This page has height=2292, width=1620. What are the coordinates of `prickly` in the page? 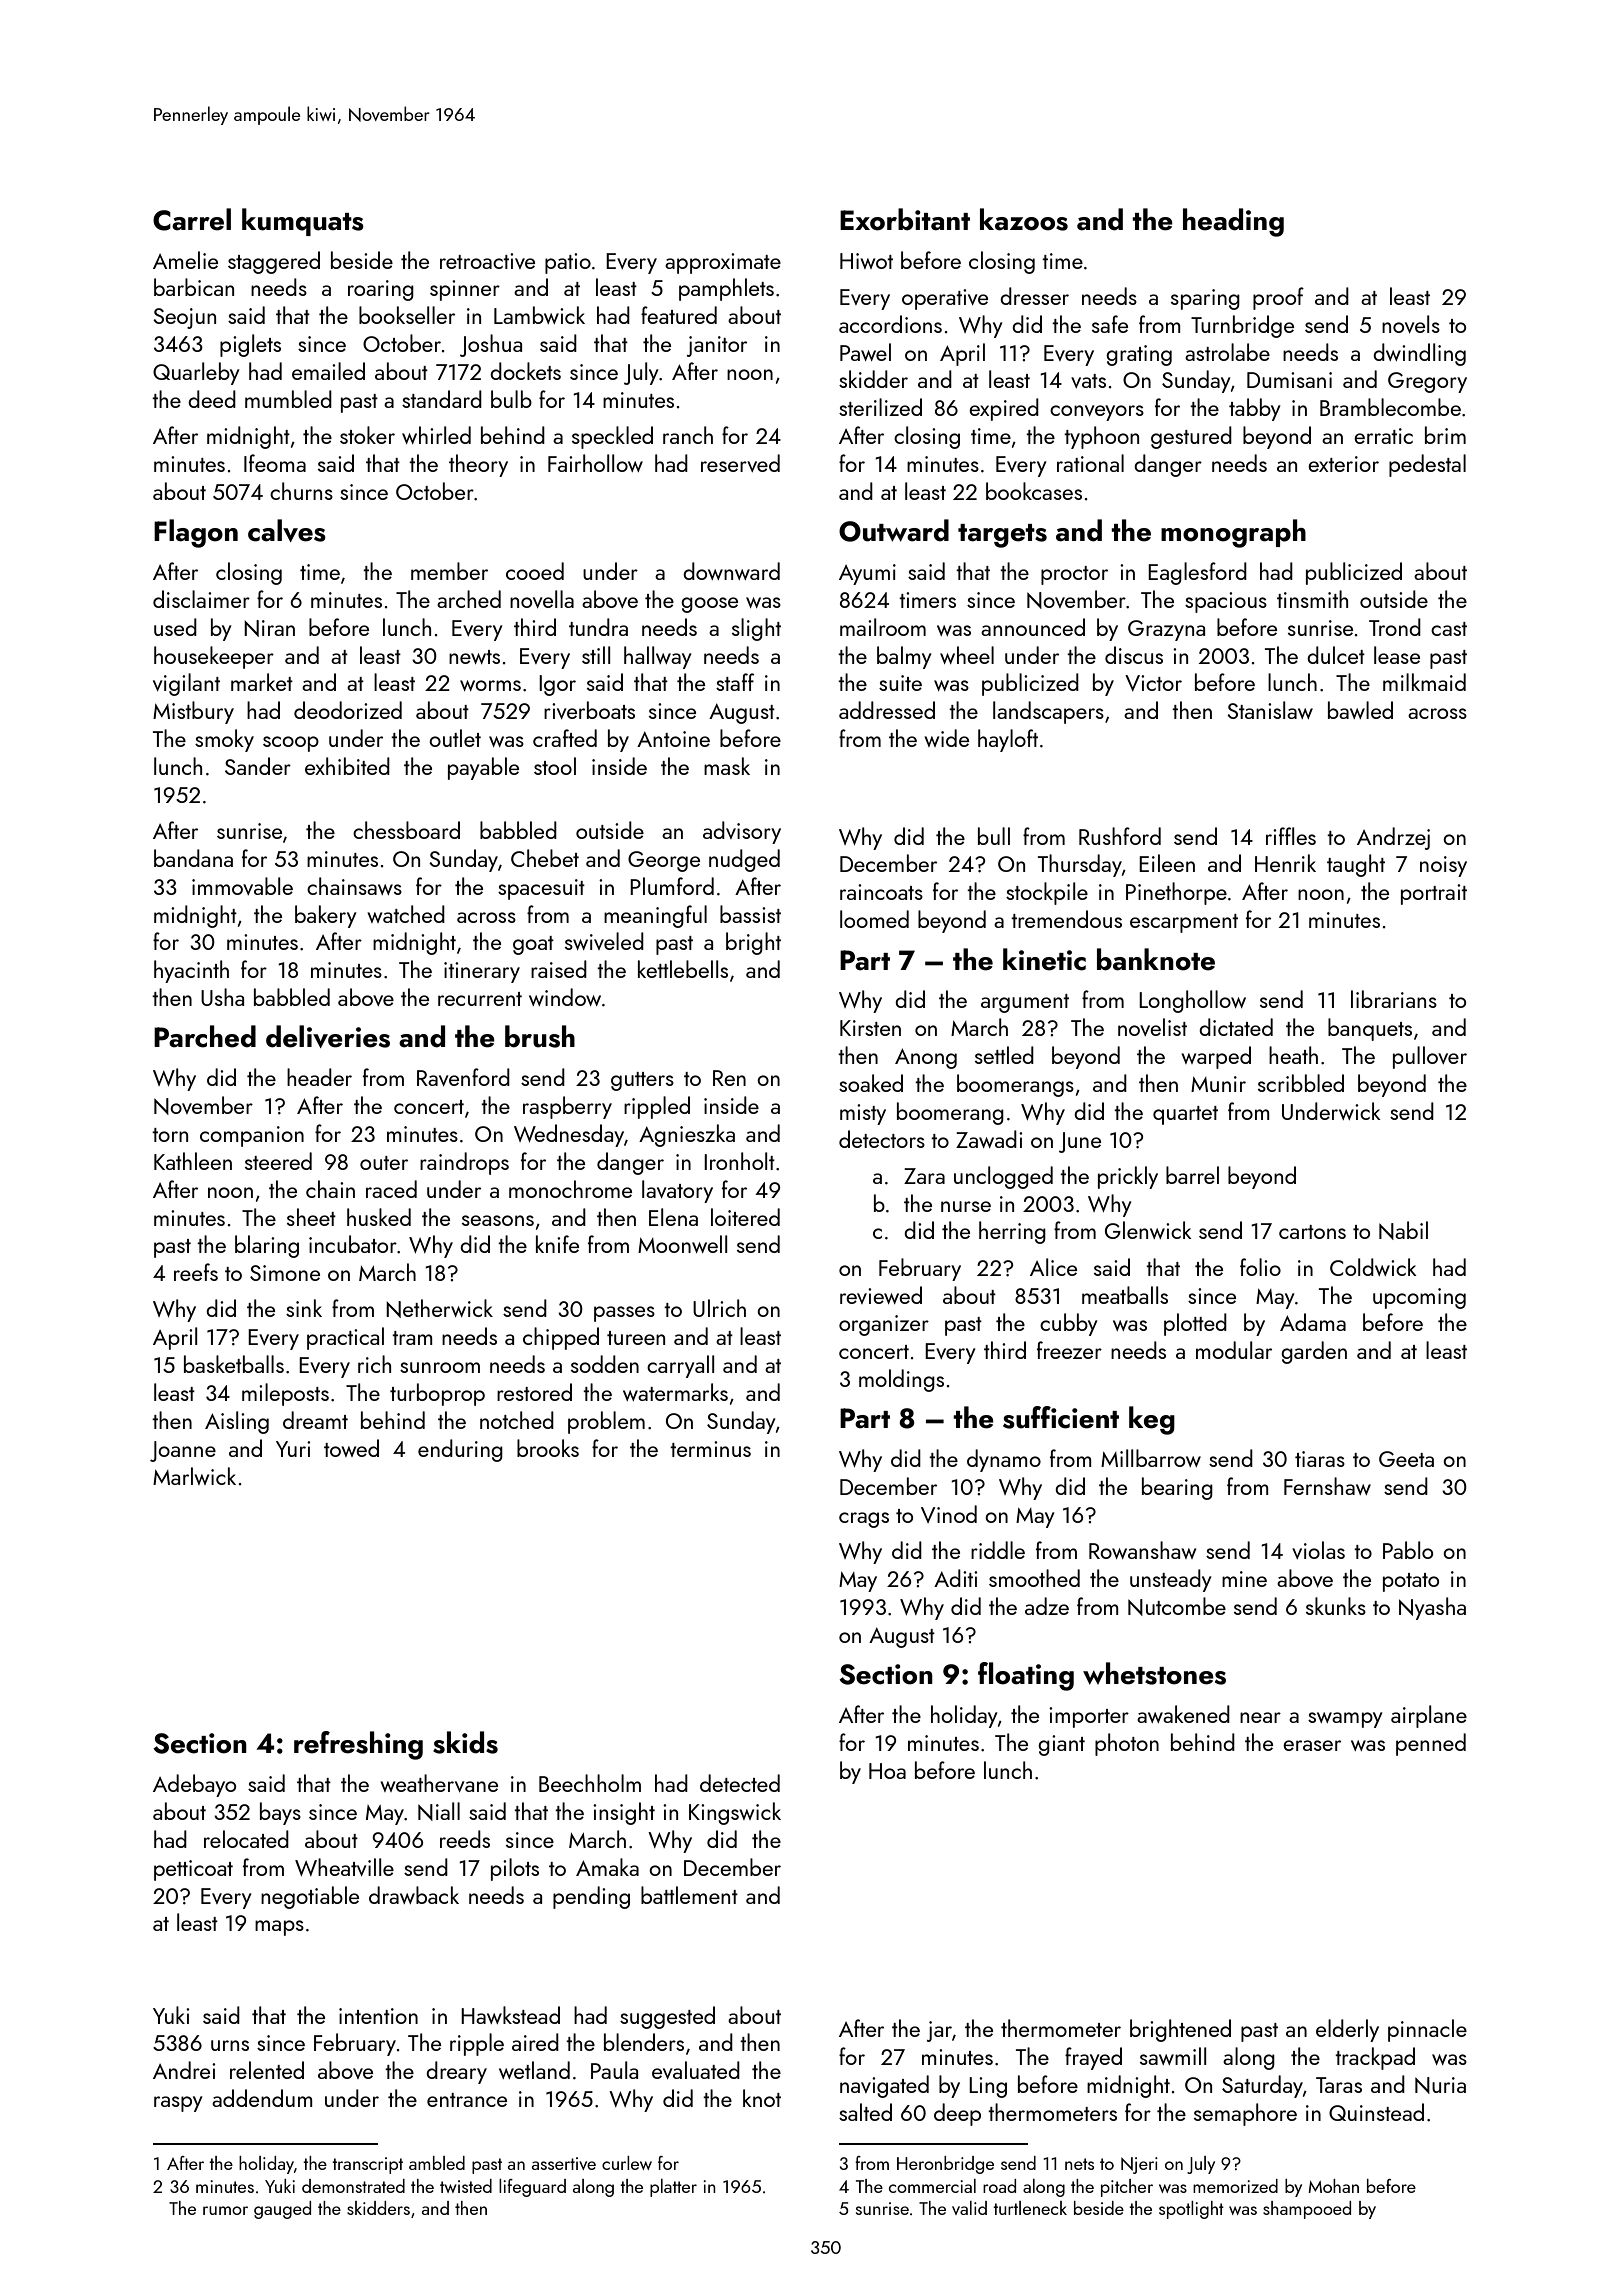 It's located at (1128, 1177).
